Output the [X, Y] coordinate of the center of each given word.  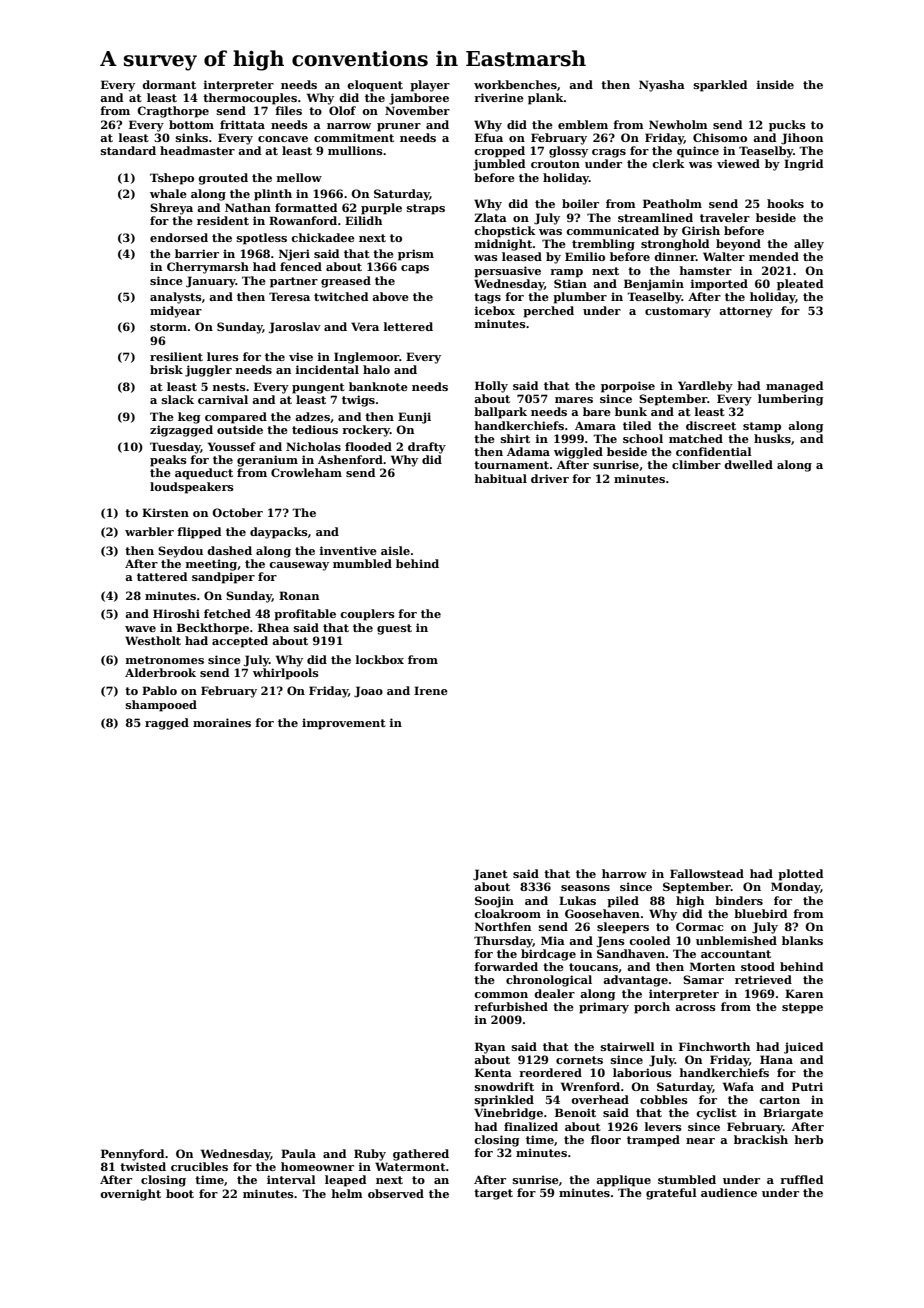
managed [794, 387]
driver [550, 478]
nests [229, 387]
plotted [800, 875]
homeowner [317, 1166]
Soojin [494, 902]
